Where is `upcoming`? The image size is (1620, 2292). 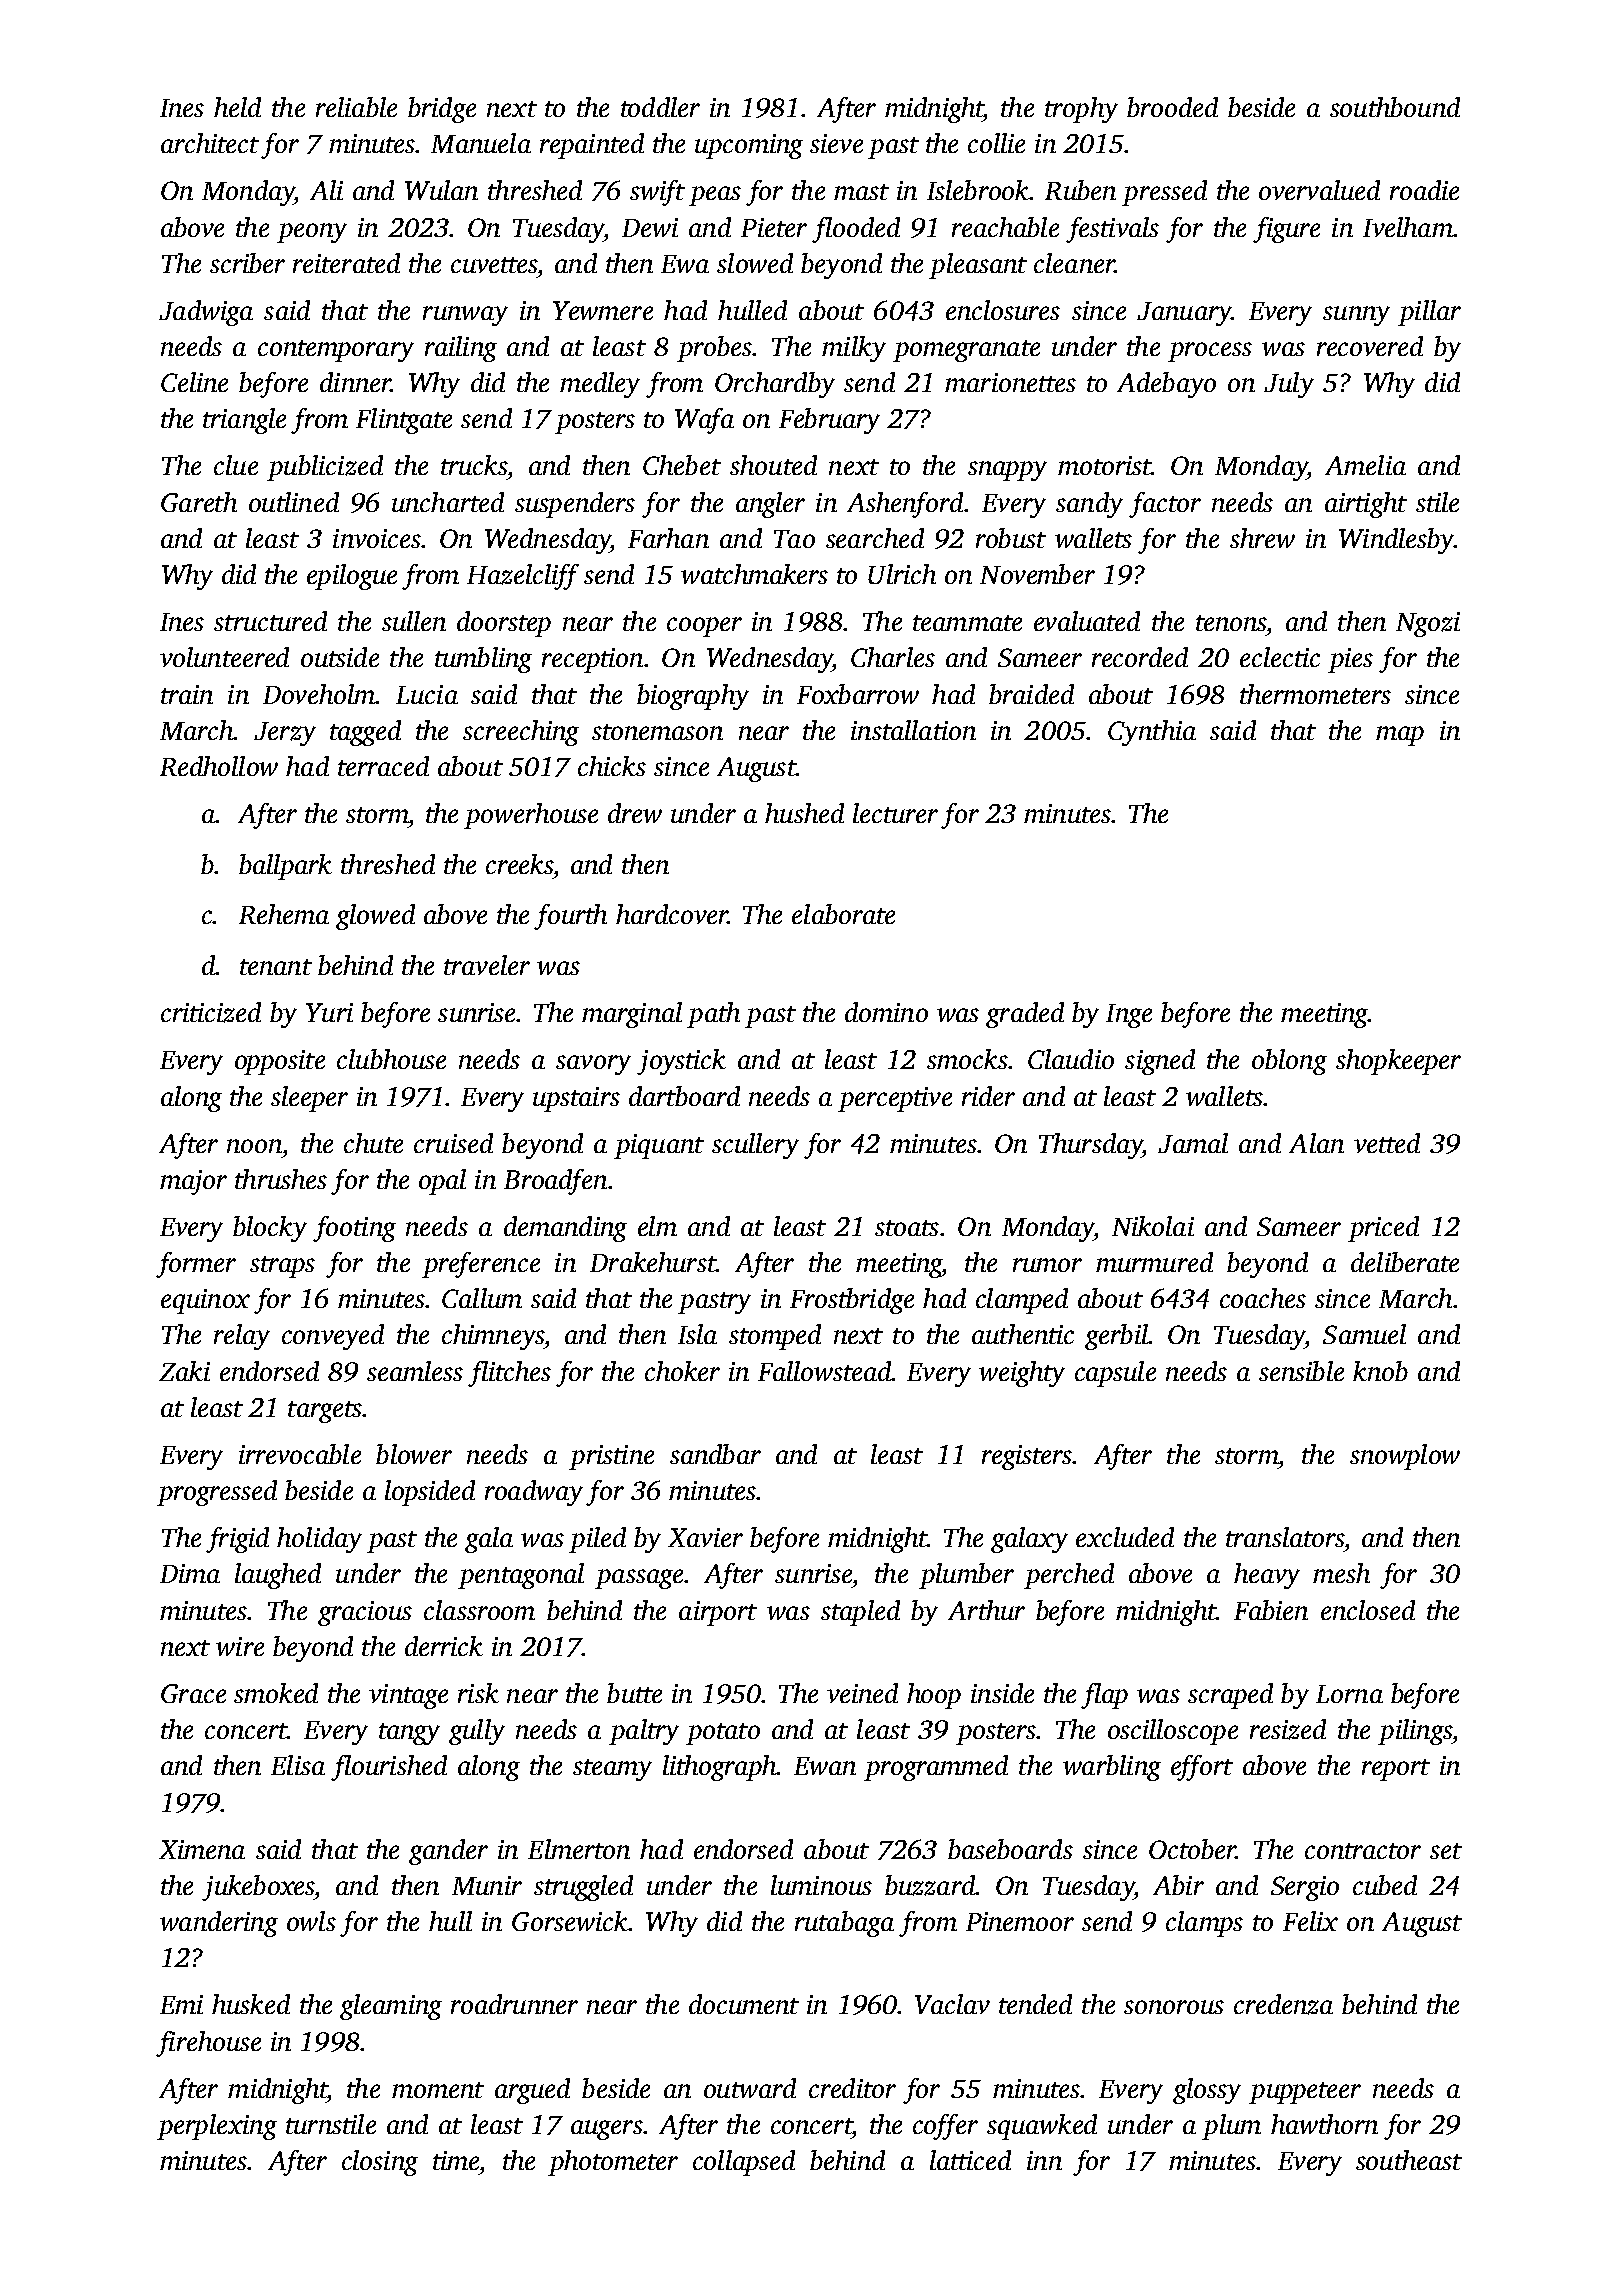 upcoming is located at coordinates (749, 146).
